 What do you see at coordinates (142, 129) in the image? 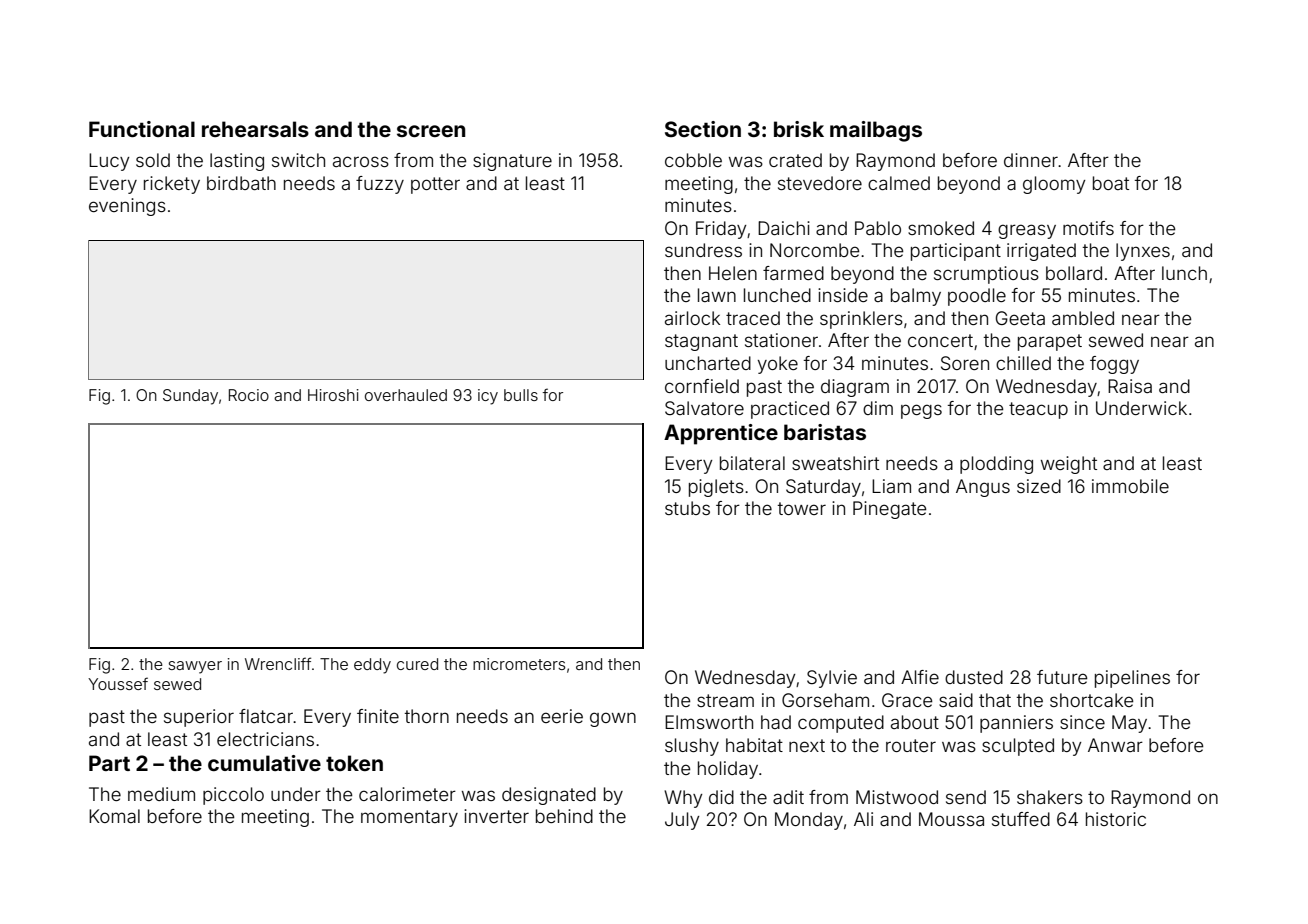
I see `Functional` at bounding box center [142, 129].
